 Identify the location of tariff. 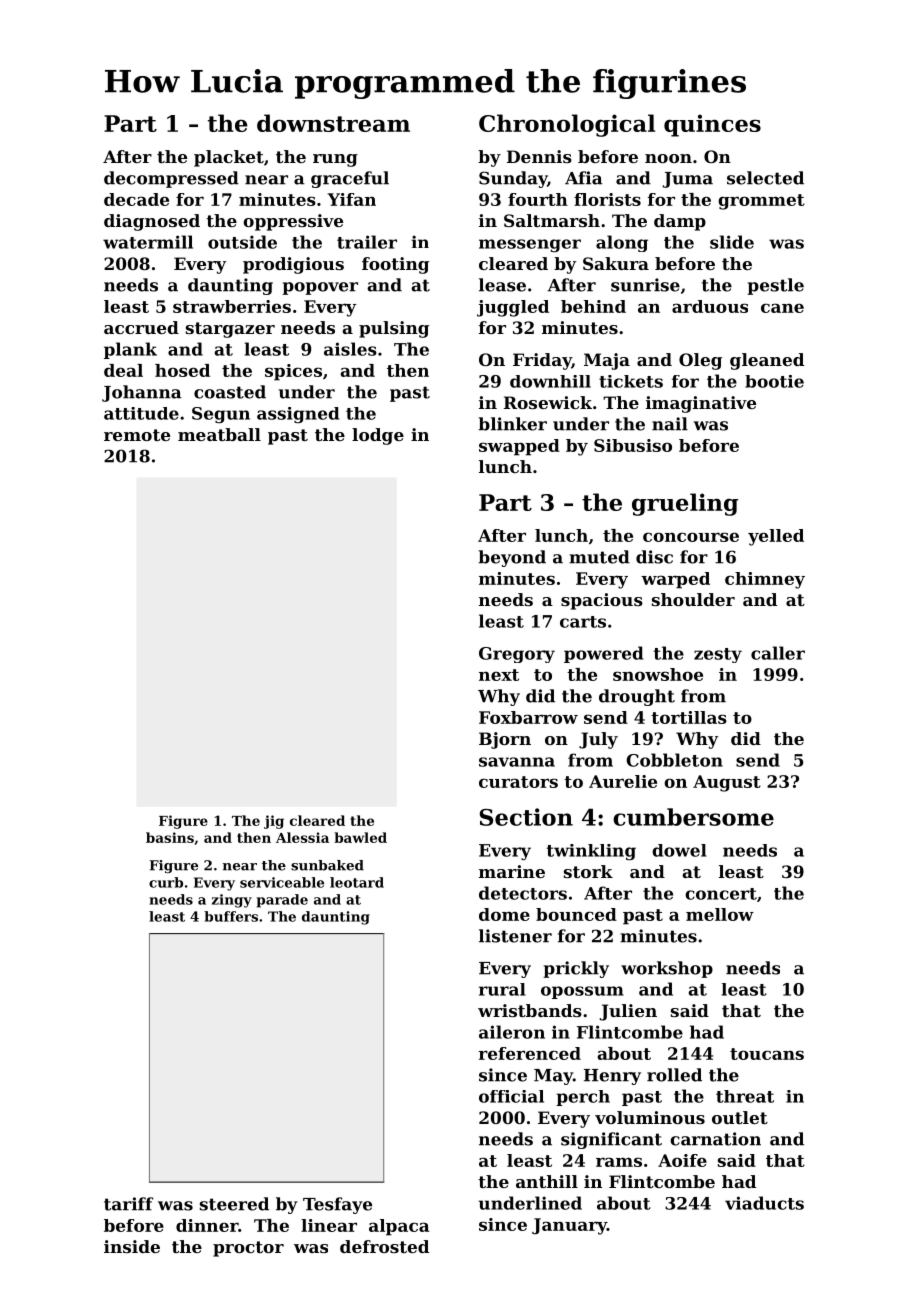
(128, 1204).
